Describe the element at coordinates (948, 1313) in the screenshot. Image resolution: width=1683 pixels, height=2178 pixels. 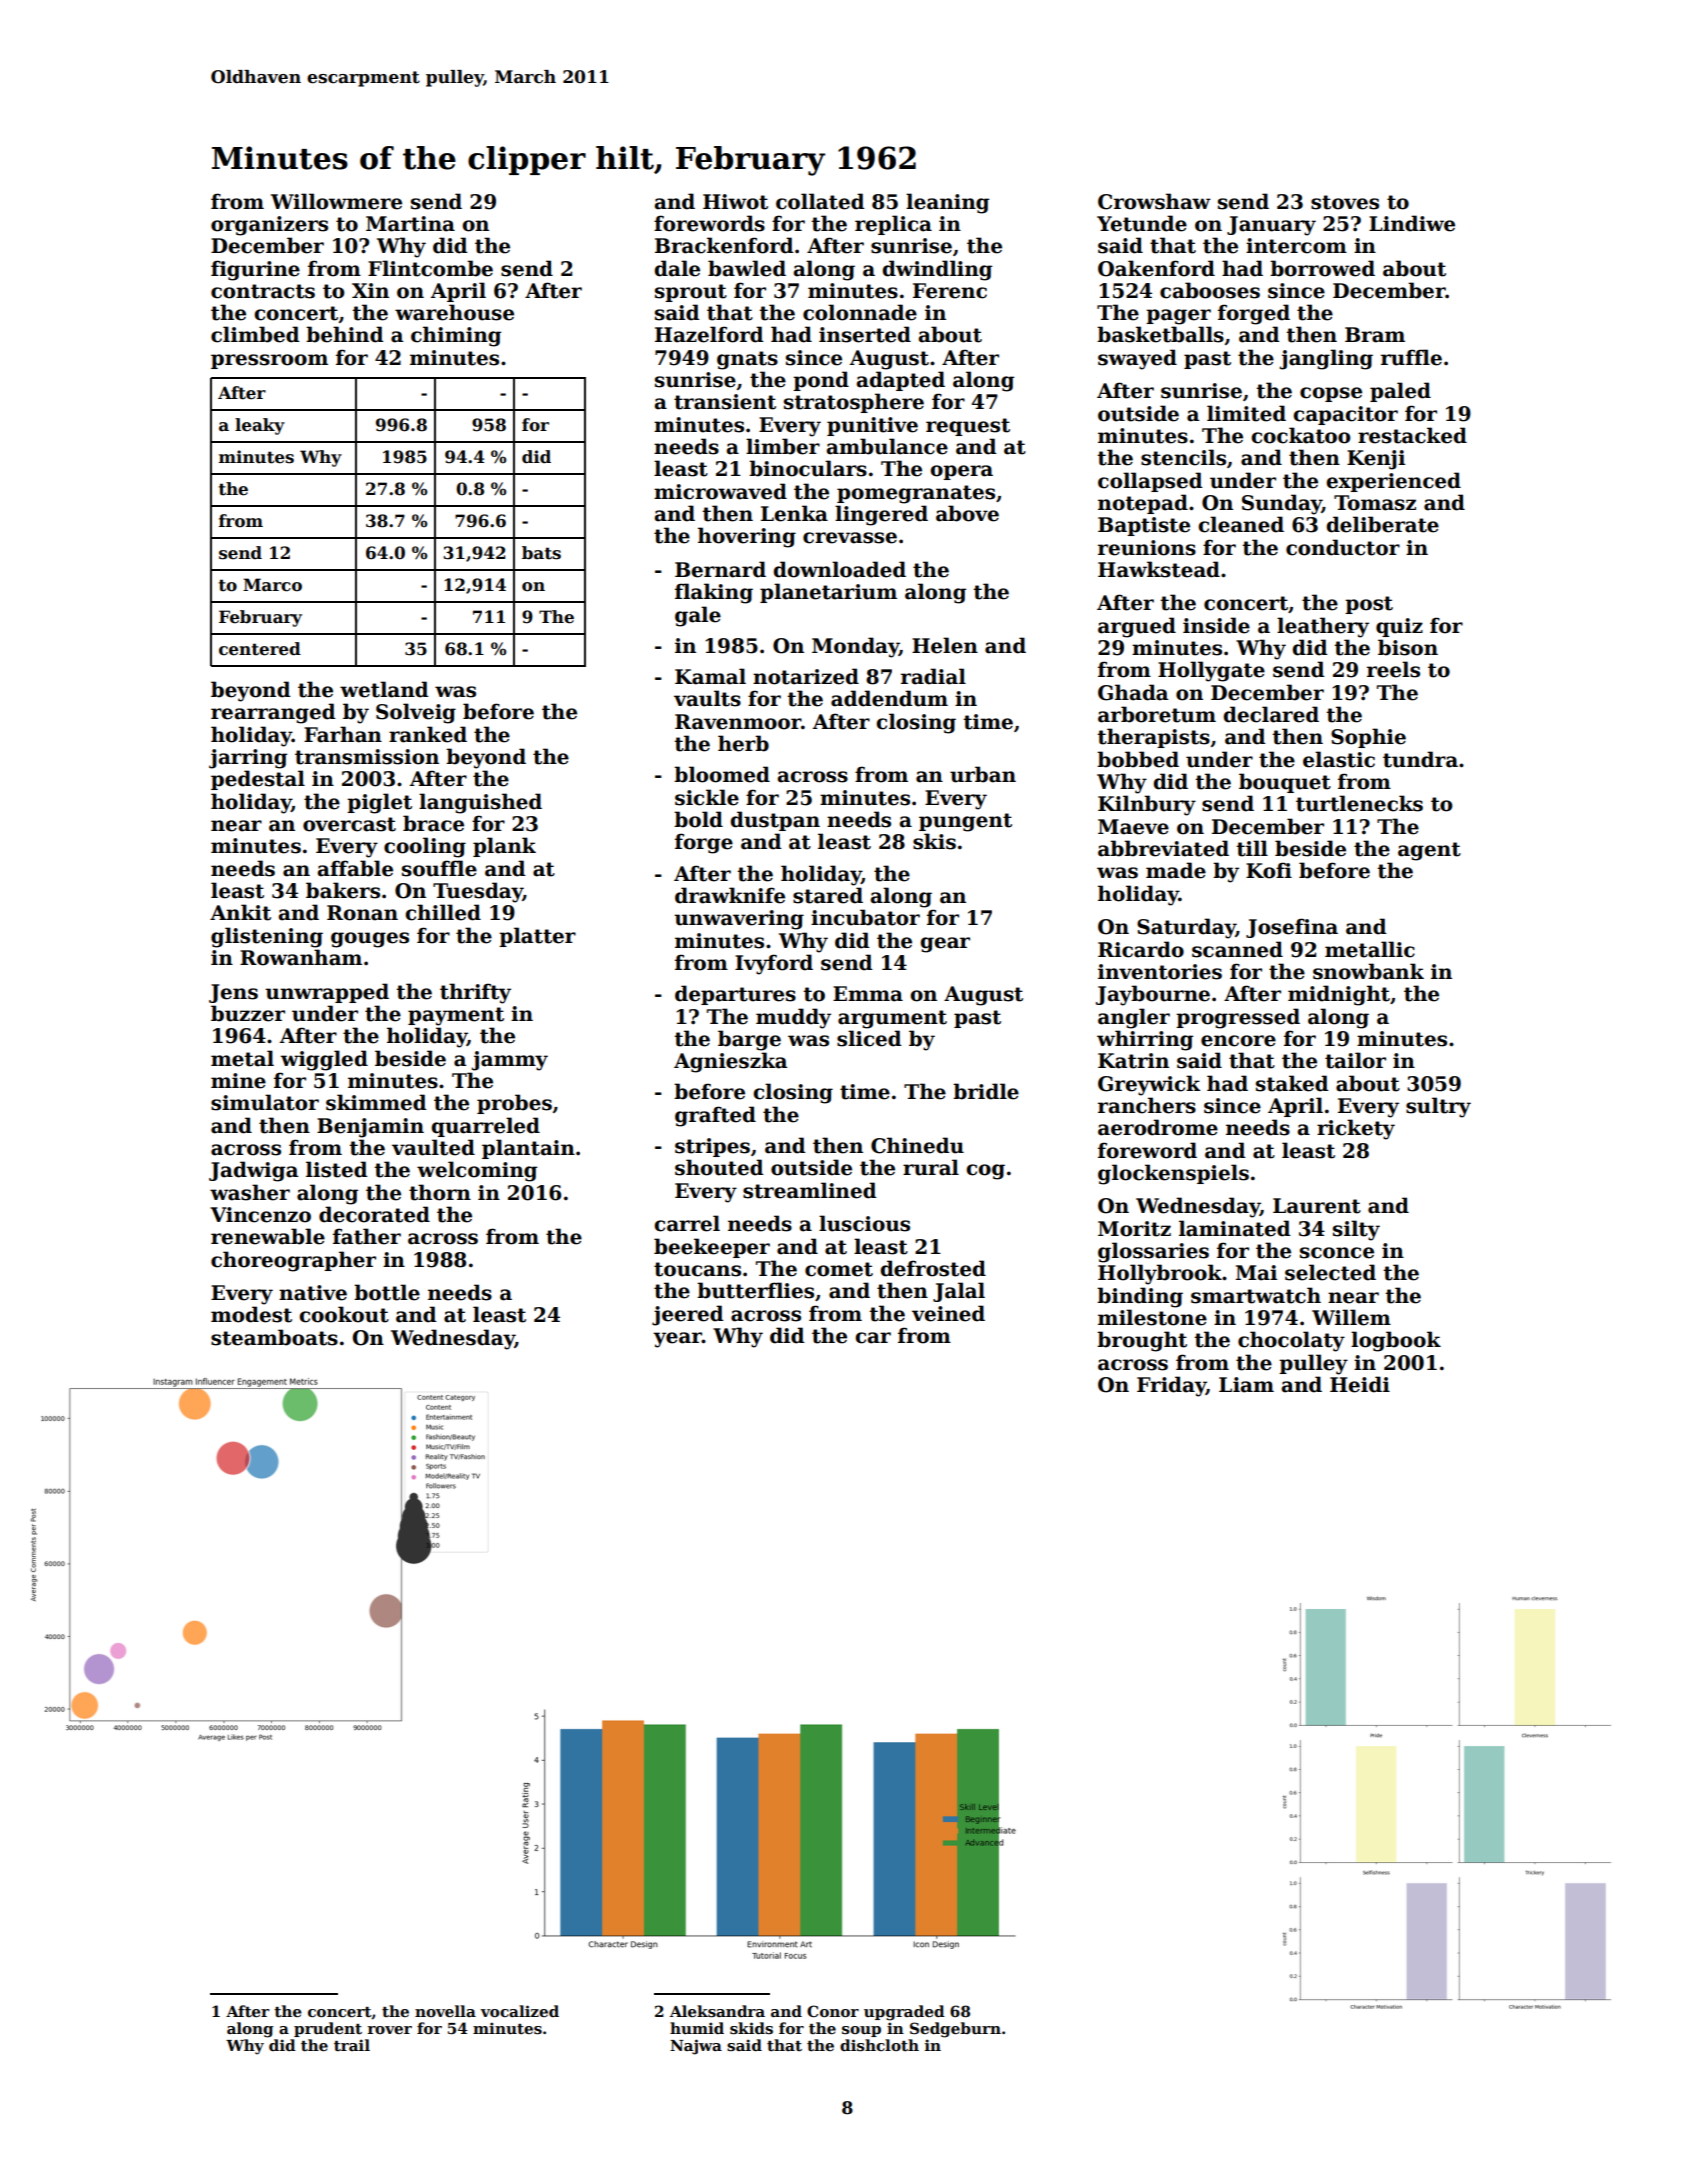
I see `veined` at that location.
